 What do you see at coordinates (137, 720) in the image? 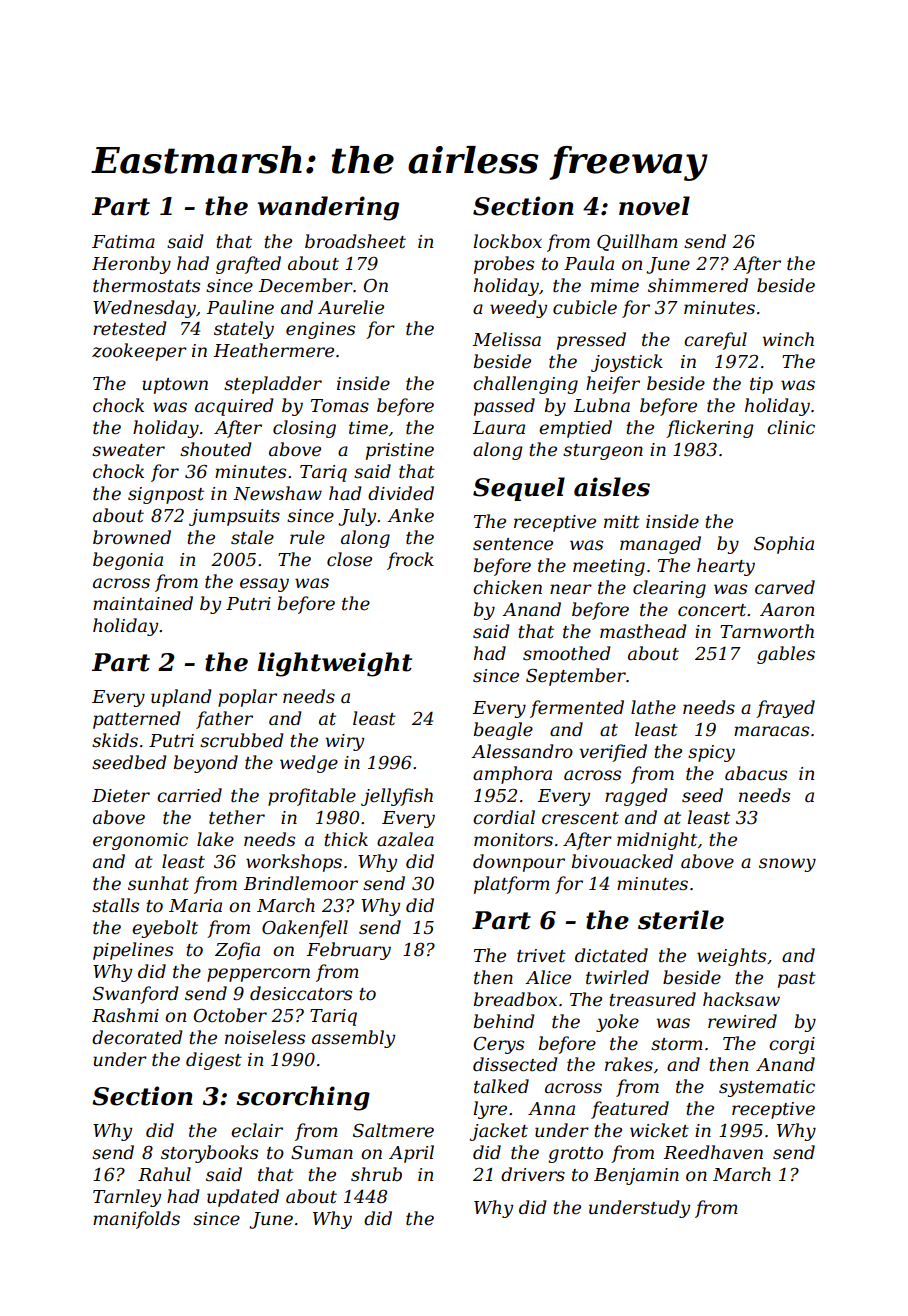
I see `patterned` at bounding box center [137, 720].
